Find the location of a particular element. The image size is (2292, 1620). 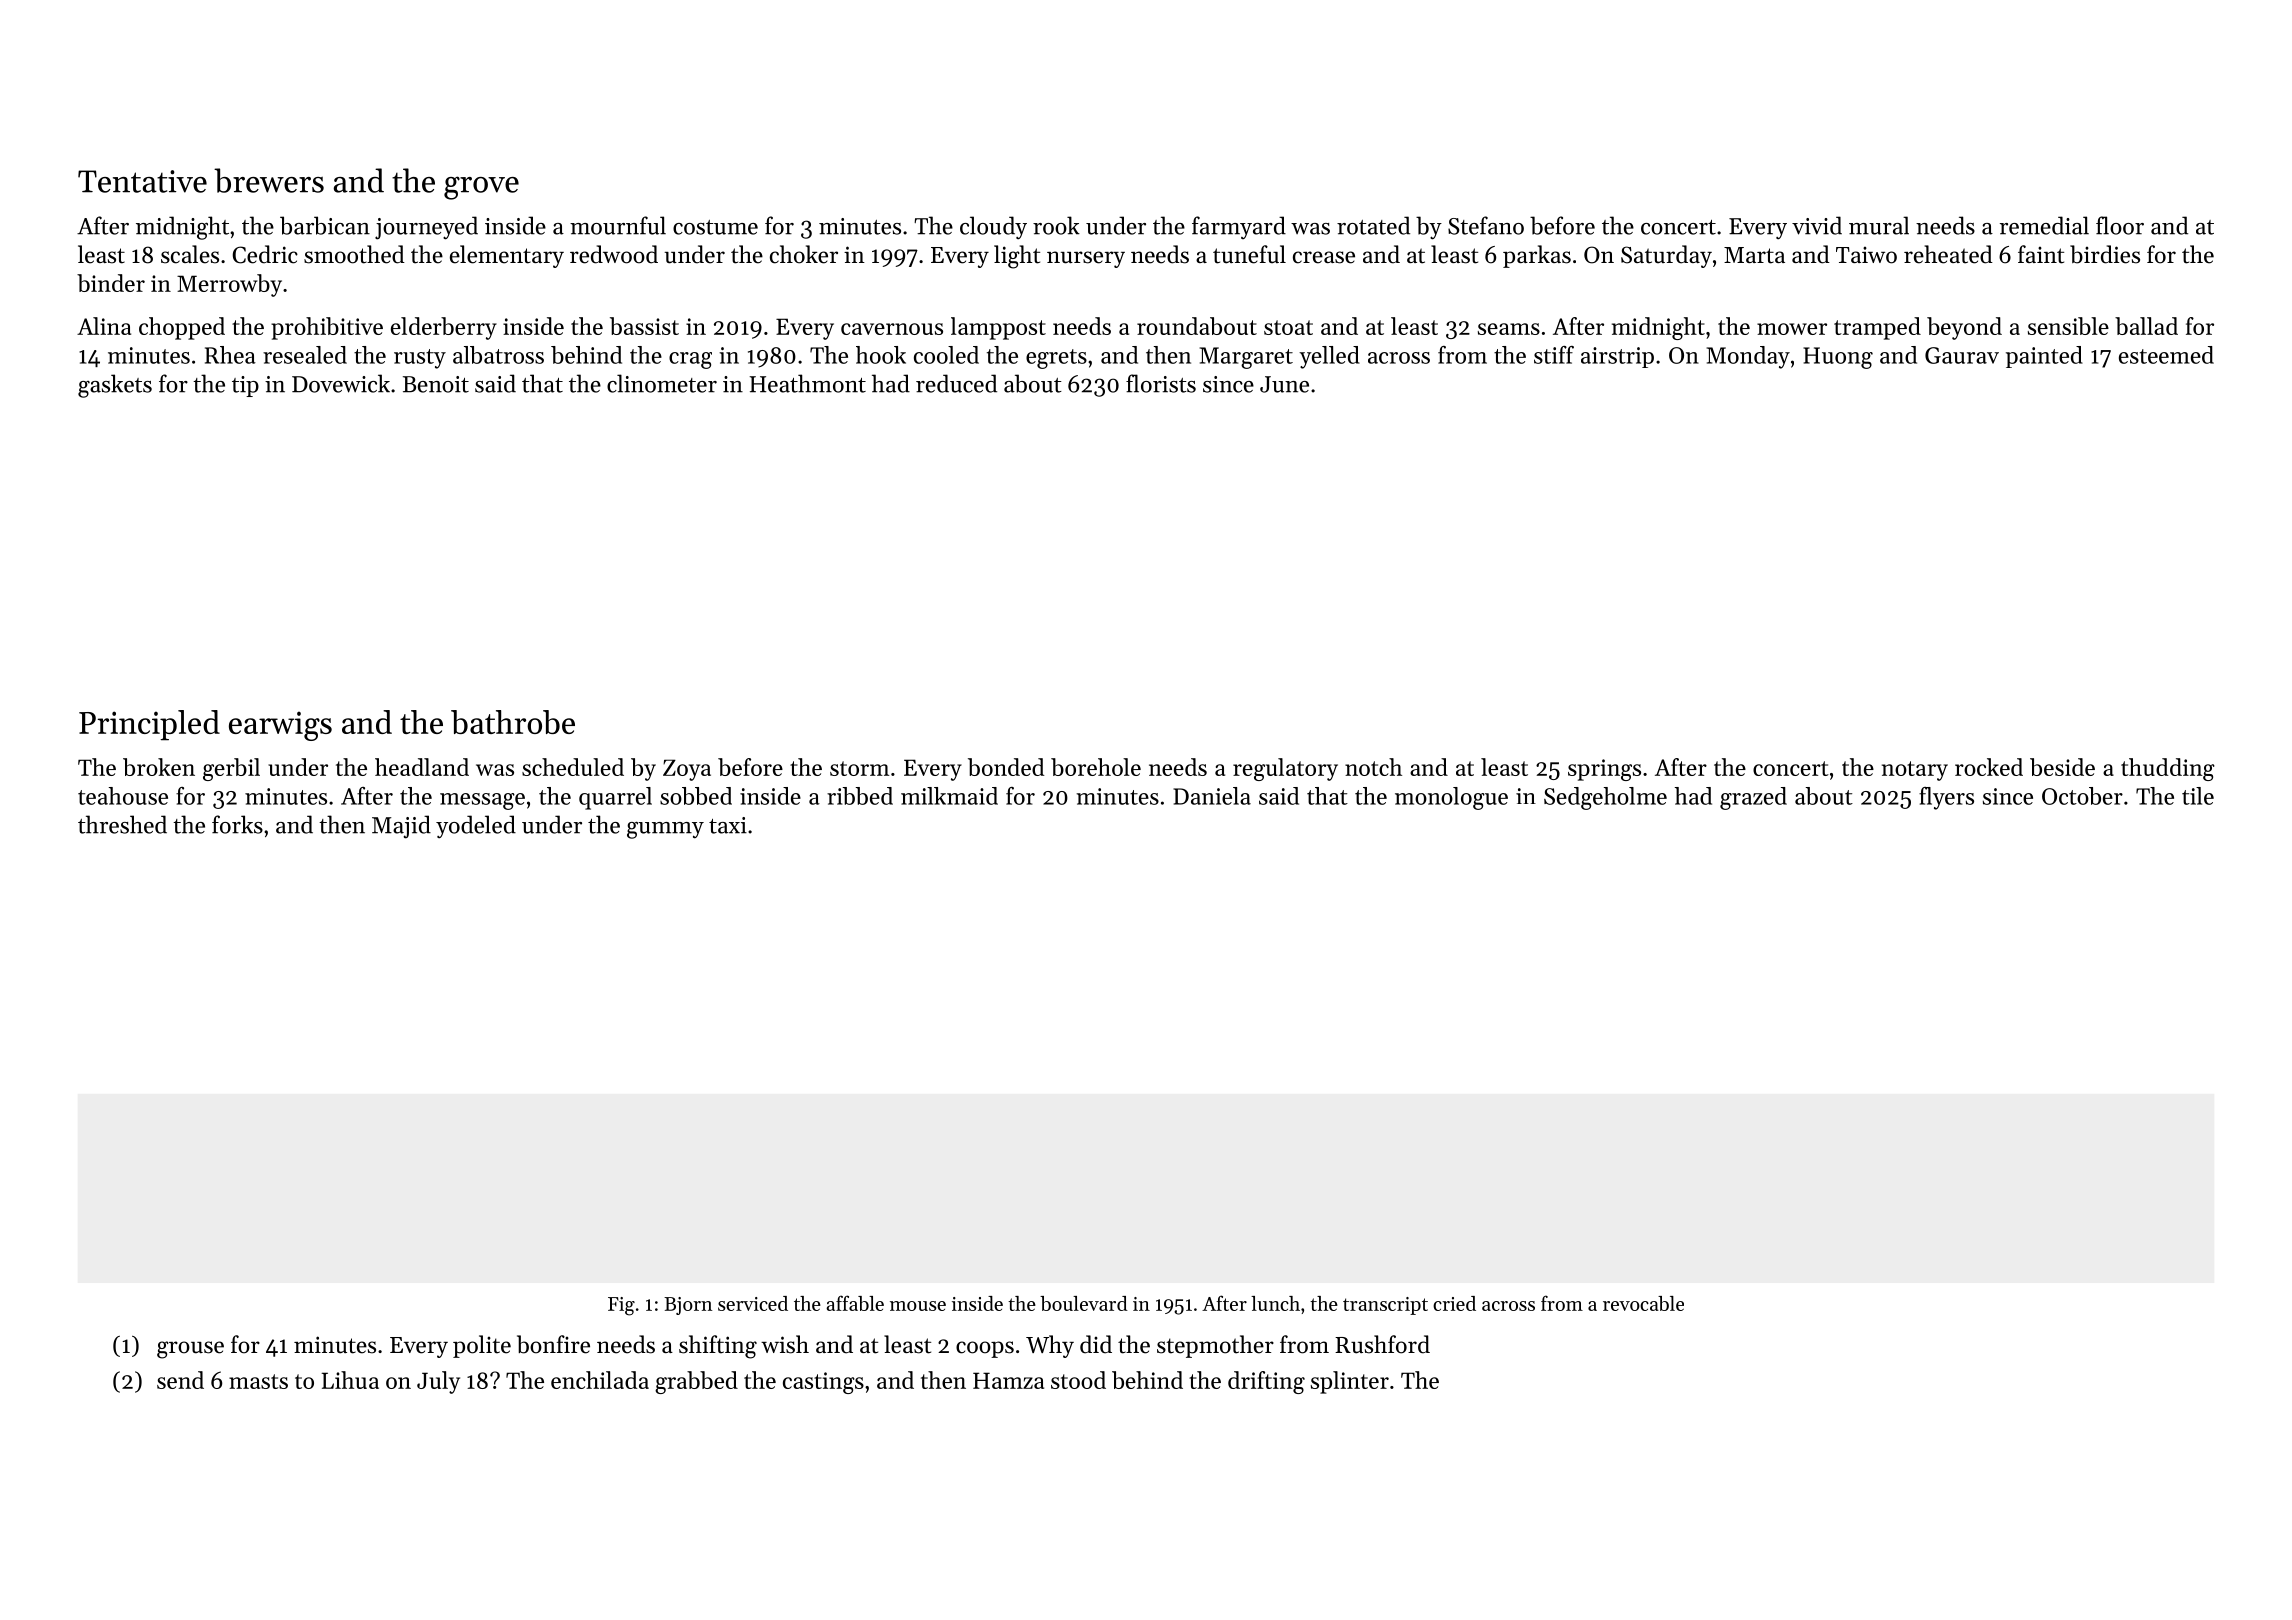

taxi is located at coordinates (728, 825).
